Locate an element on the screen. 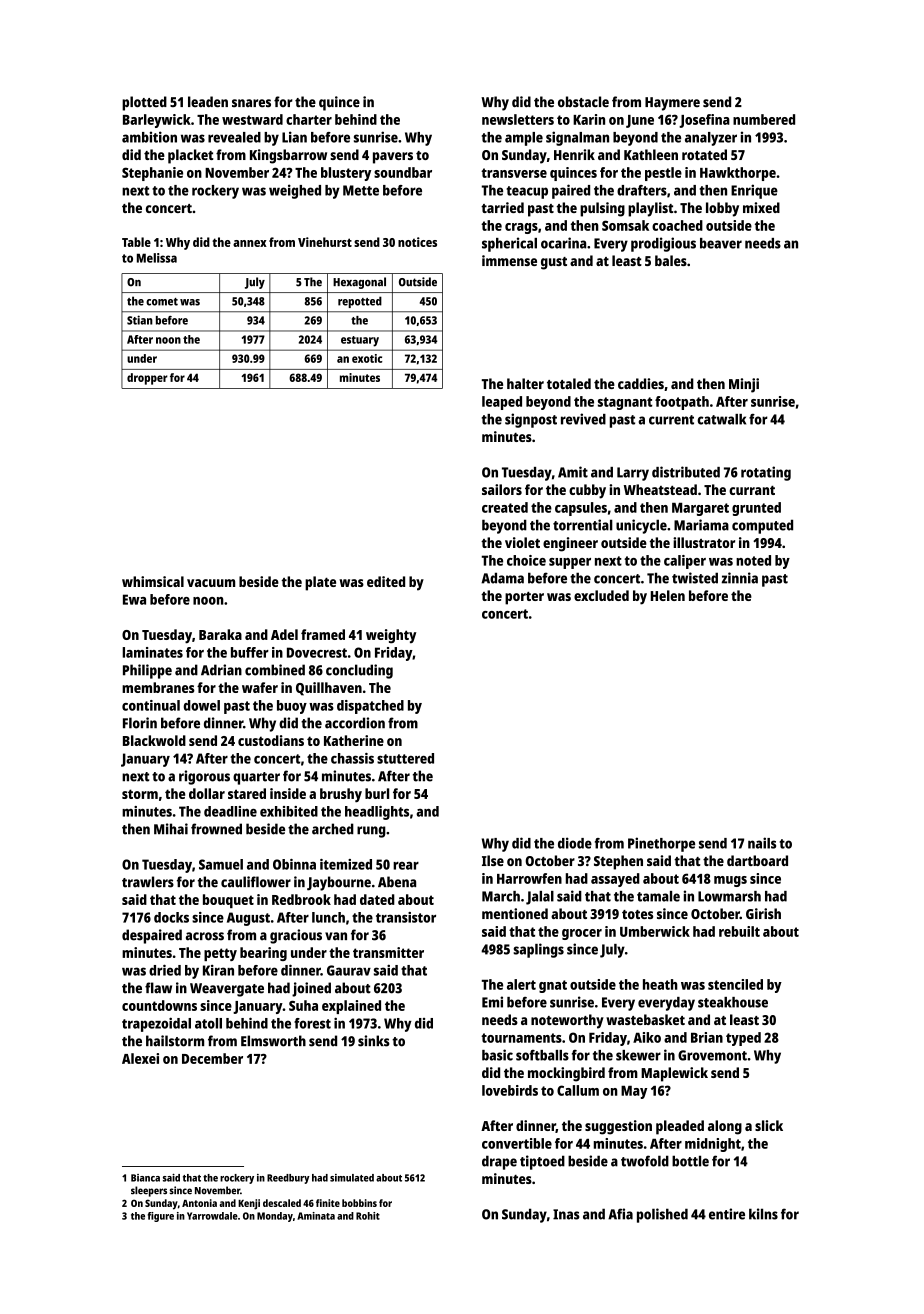 This screenshot has width=924, height=1314. December is located at coordinates (212, 1058).
